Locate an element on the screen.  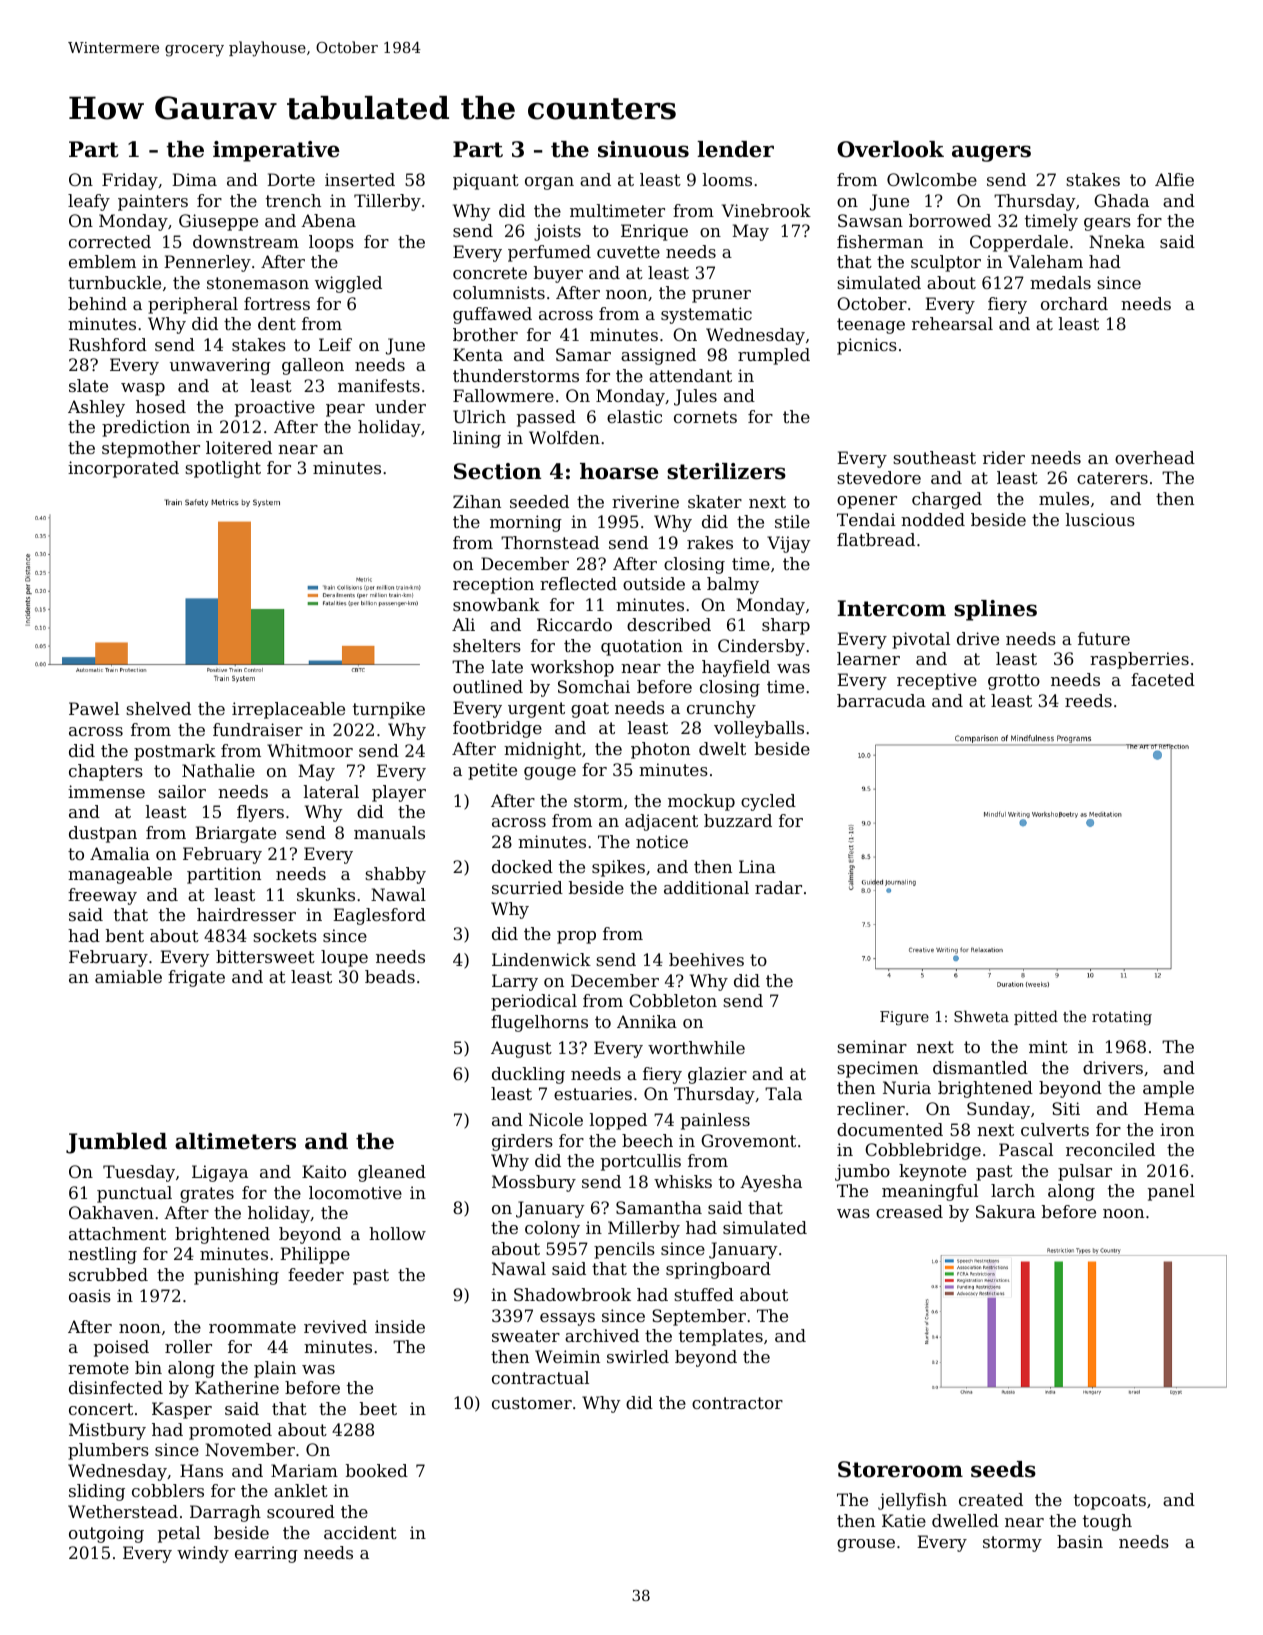
augers is located at coordinates (991, 153).
